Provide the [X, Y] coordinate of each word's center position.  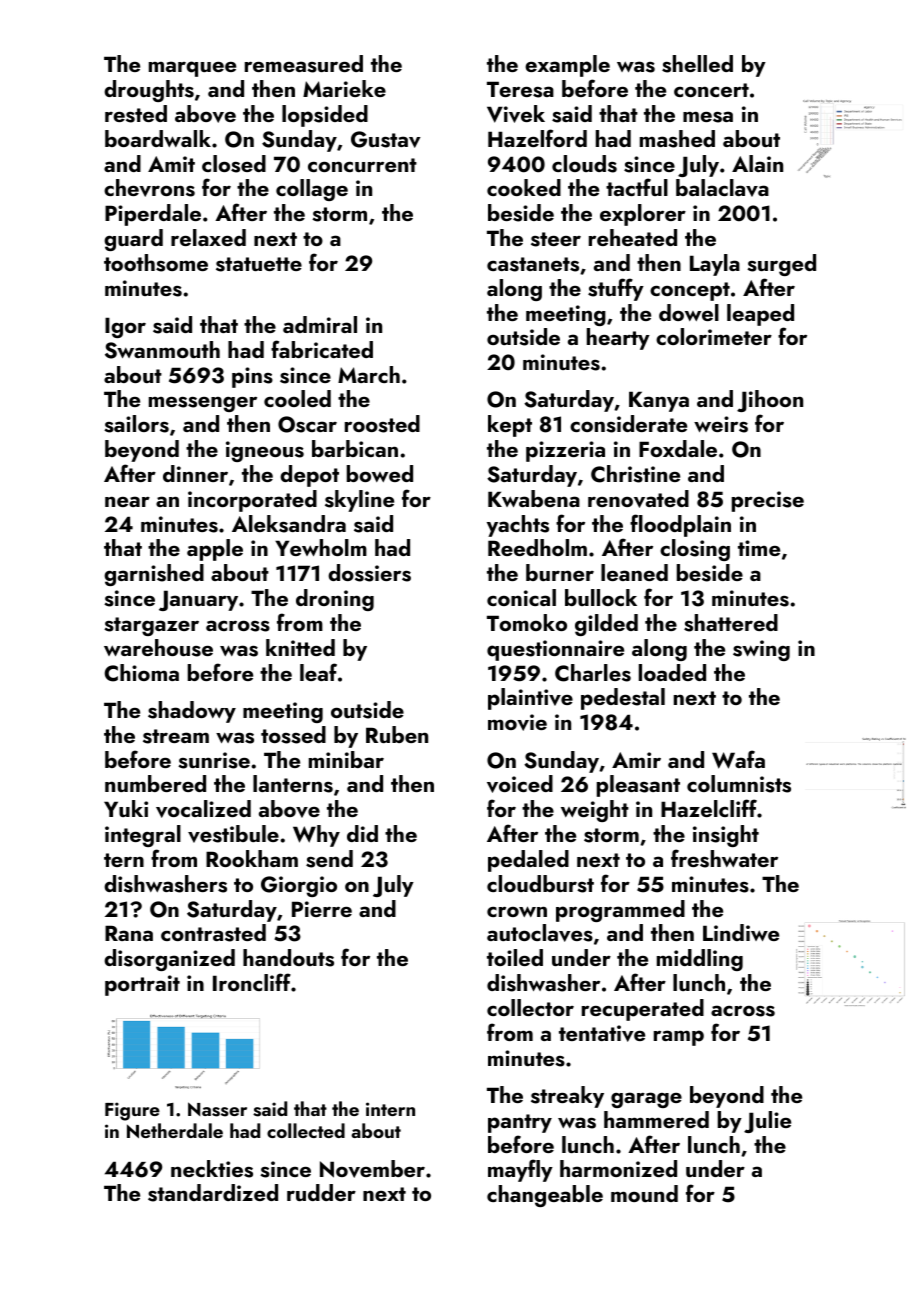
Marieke [344, 88]
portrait [142, 985]
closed [234, 164]
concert [711, 90]
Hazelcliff [709, 808]
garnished [154, 575]
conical [521, 597]
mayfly [520, 1170]
